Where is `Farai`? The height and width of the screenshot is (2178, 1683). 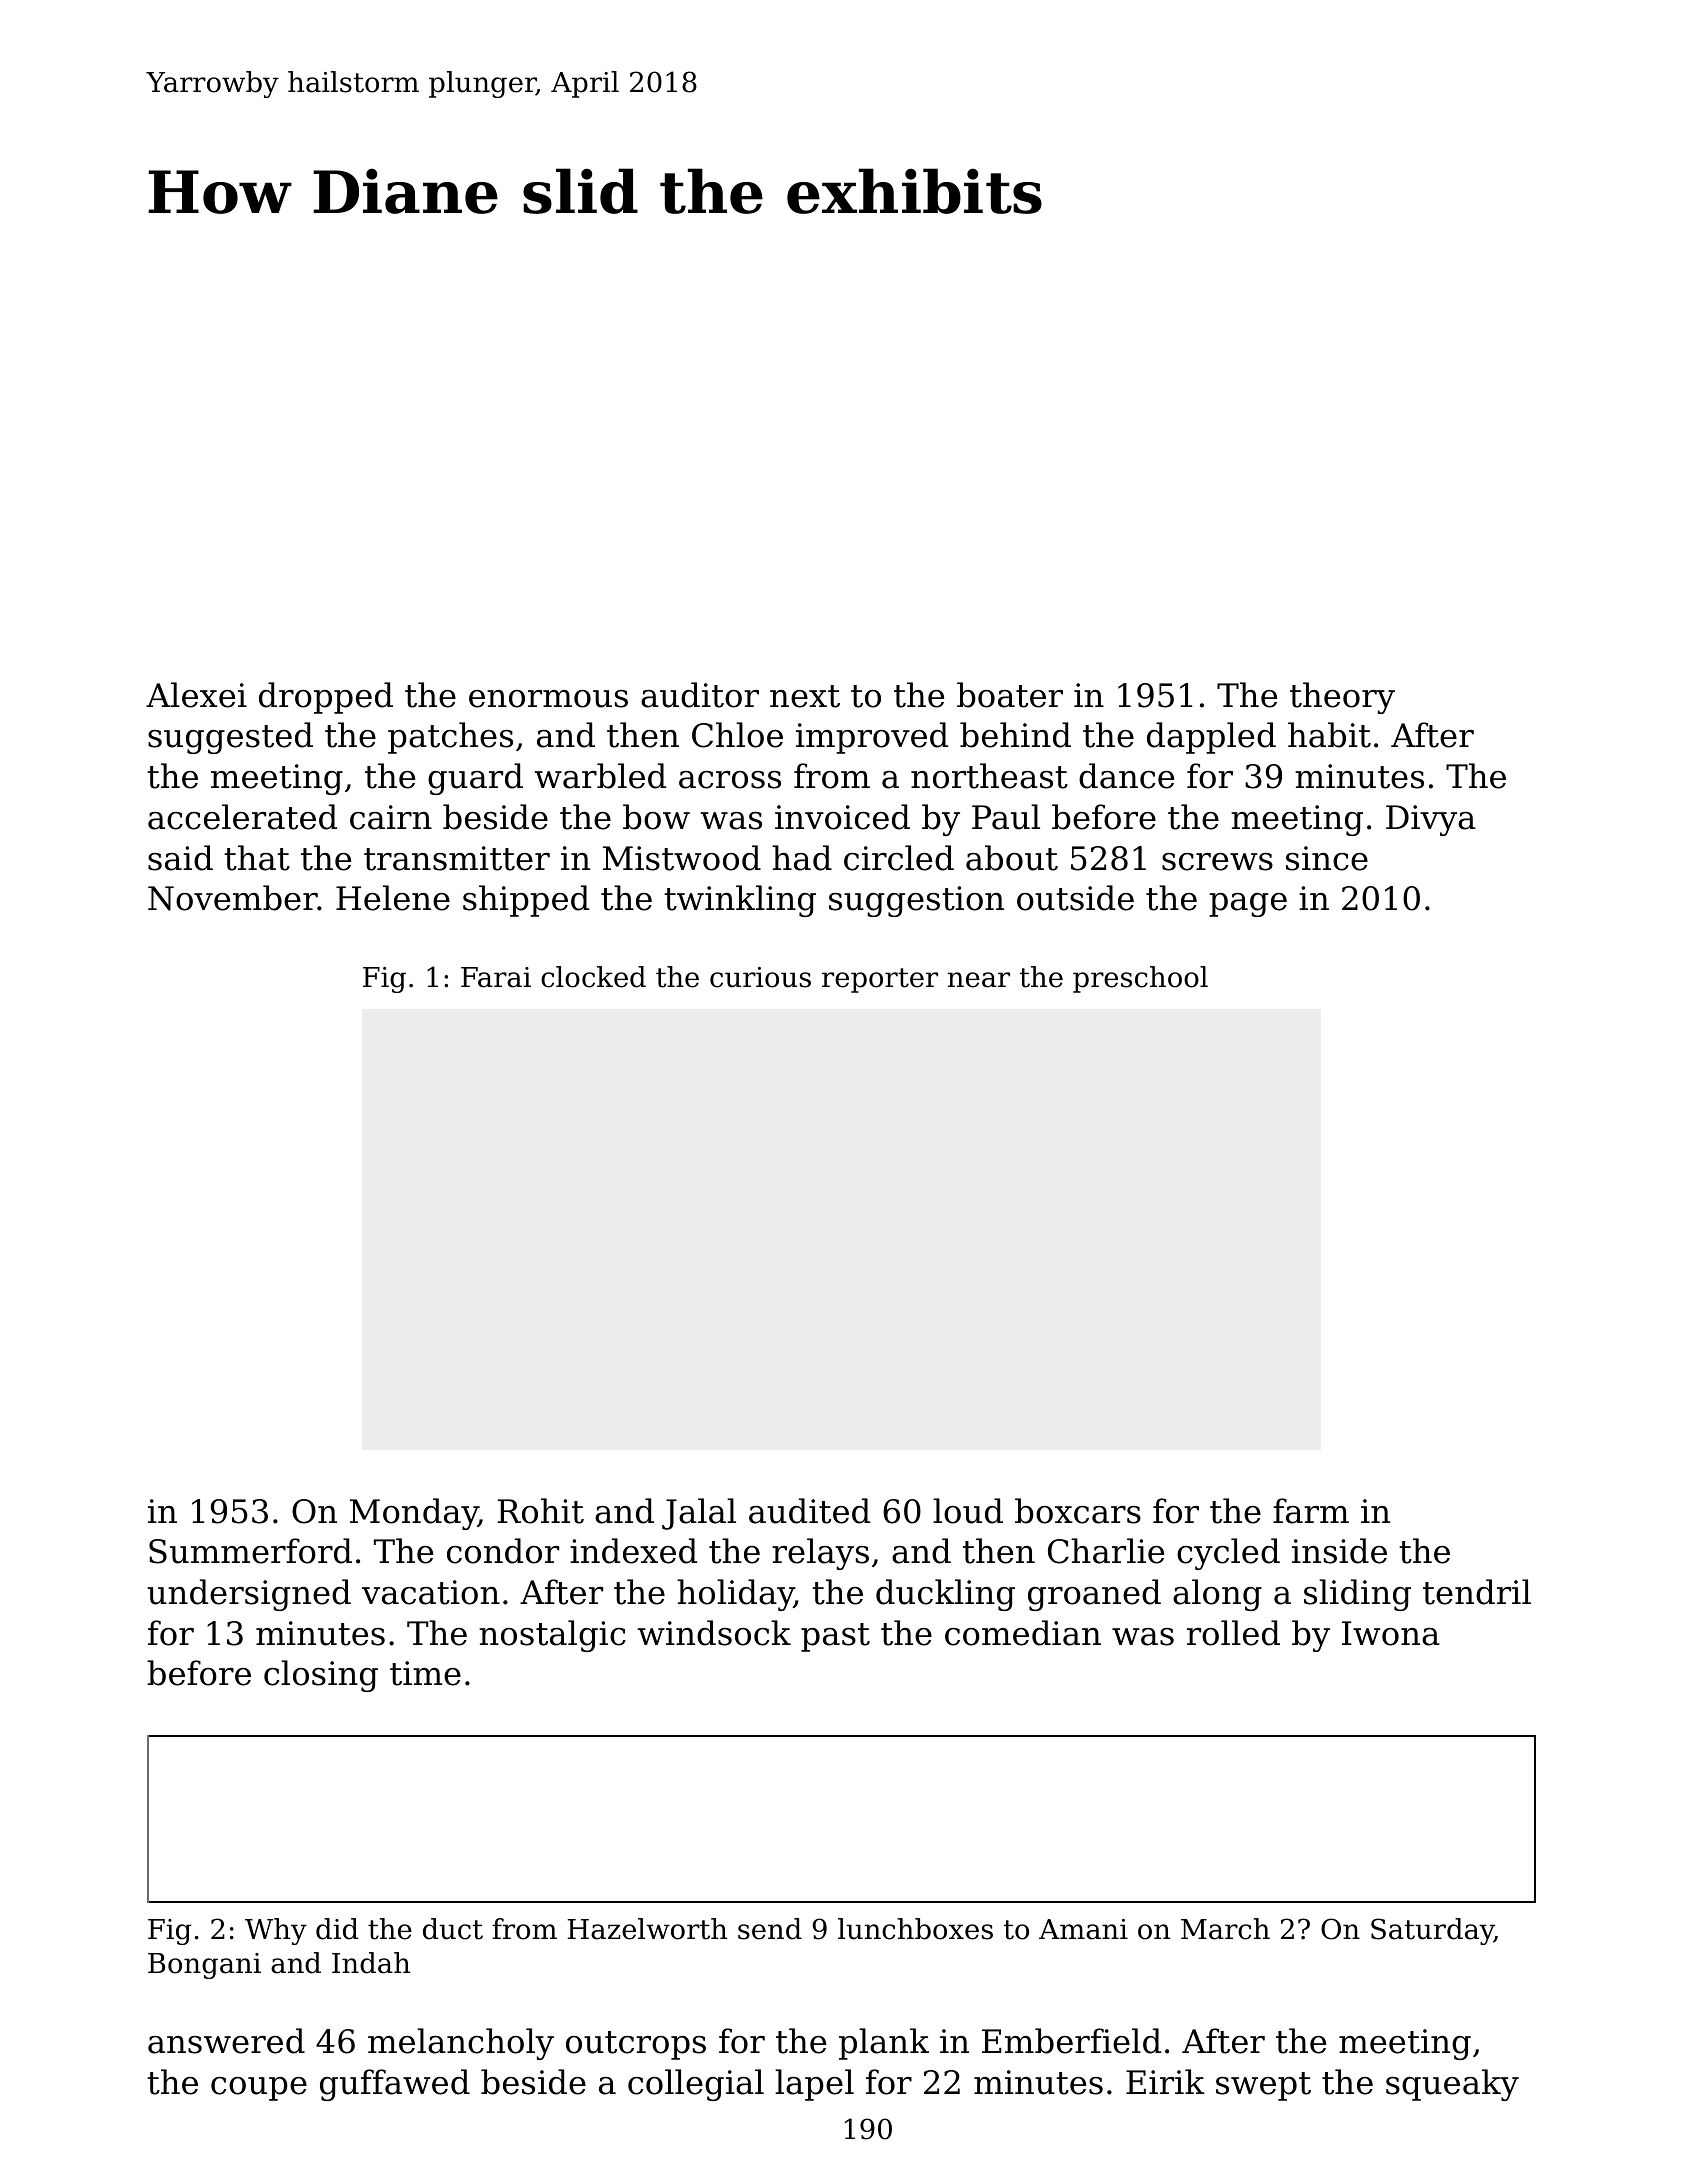 Farai is located at coordinates (496, 977).
